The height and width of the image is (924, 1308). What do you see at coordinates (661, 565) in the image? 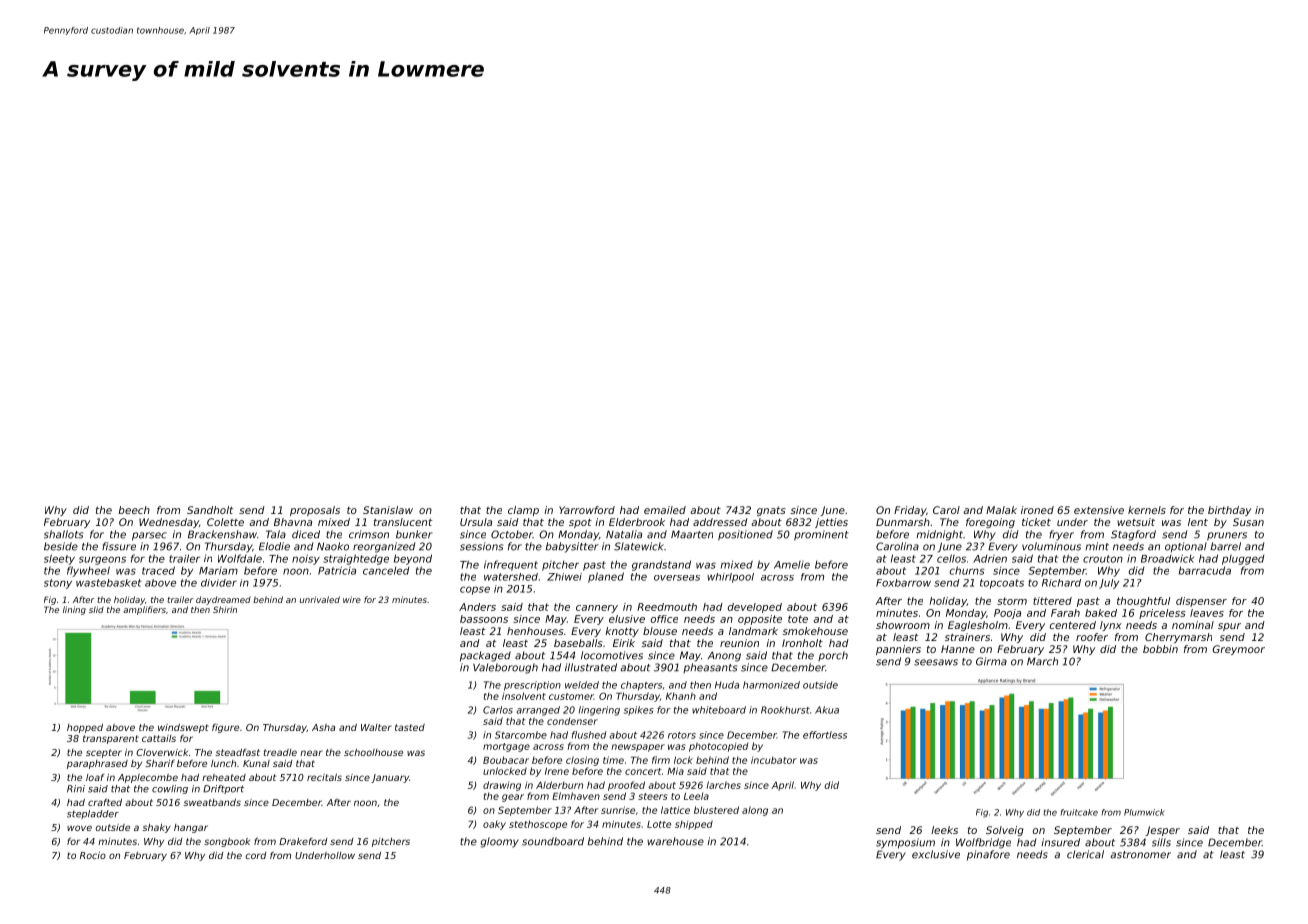
I see `grandstand` at bounding box center [661, 565].
